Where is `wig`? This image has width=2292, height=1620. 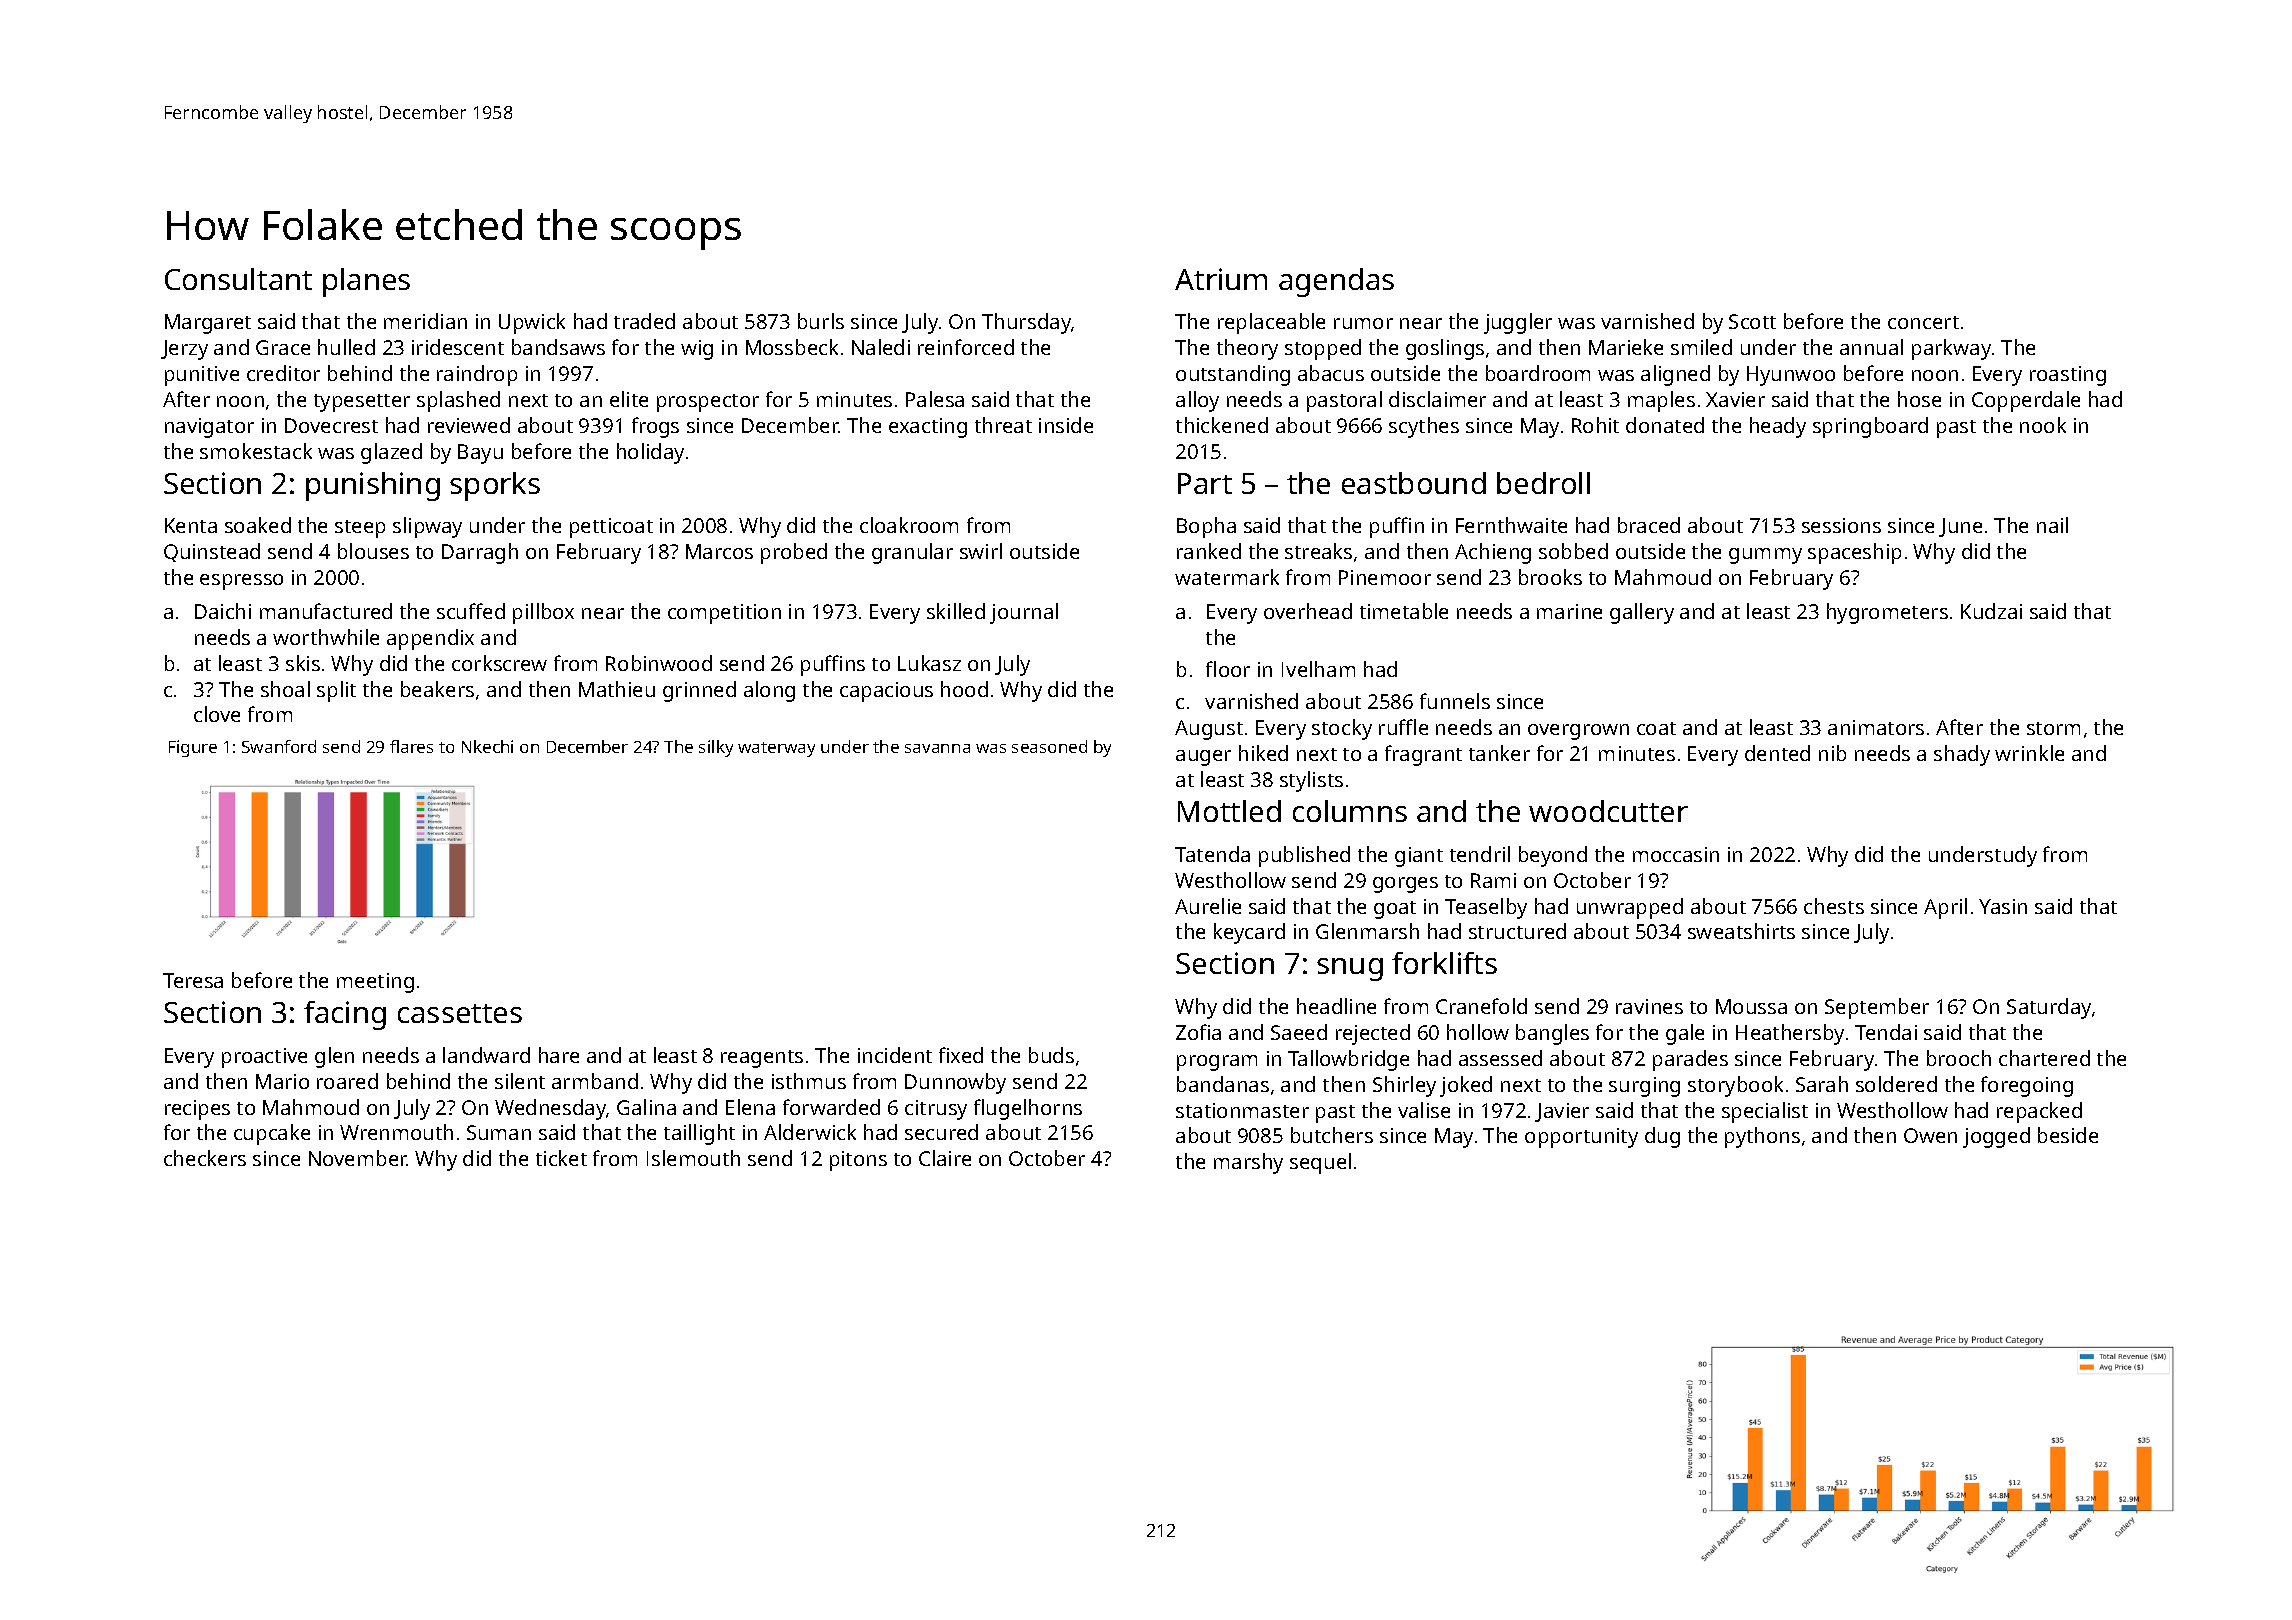
wig is located at coordinates (697, 350).
